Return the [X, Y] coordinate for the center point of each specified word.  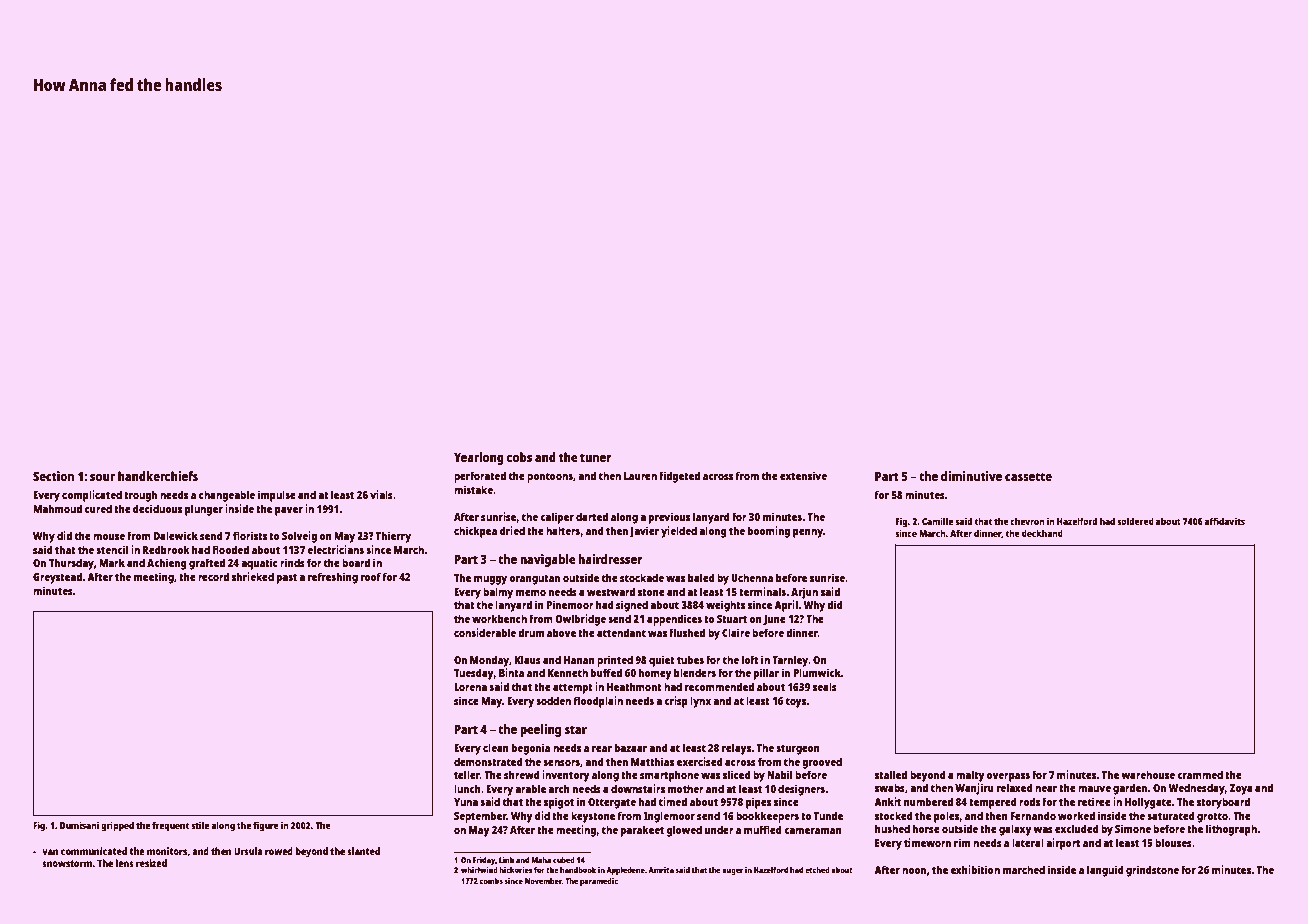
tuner [596, 457]
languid [1105, 871]
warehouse [1148, 774]
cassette [1028, 476]
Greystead [57, 578]
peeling [540, 730]
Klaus [528, 659]
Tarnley [790, 661]
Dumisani [79, 825]
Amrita [661, 870]
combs [491, 881]
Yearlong [479, 458]
